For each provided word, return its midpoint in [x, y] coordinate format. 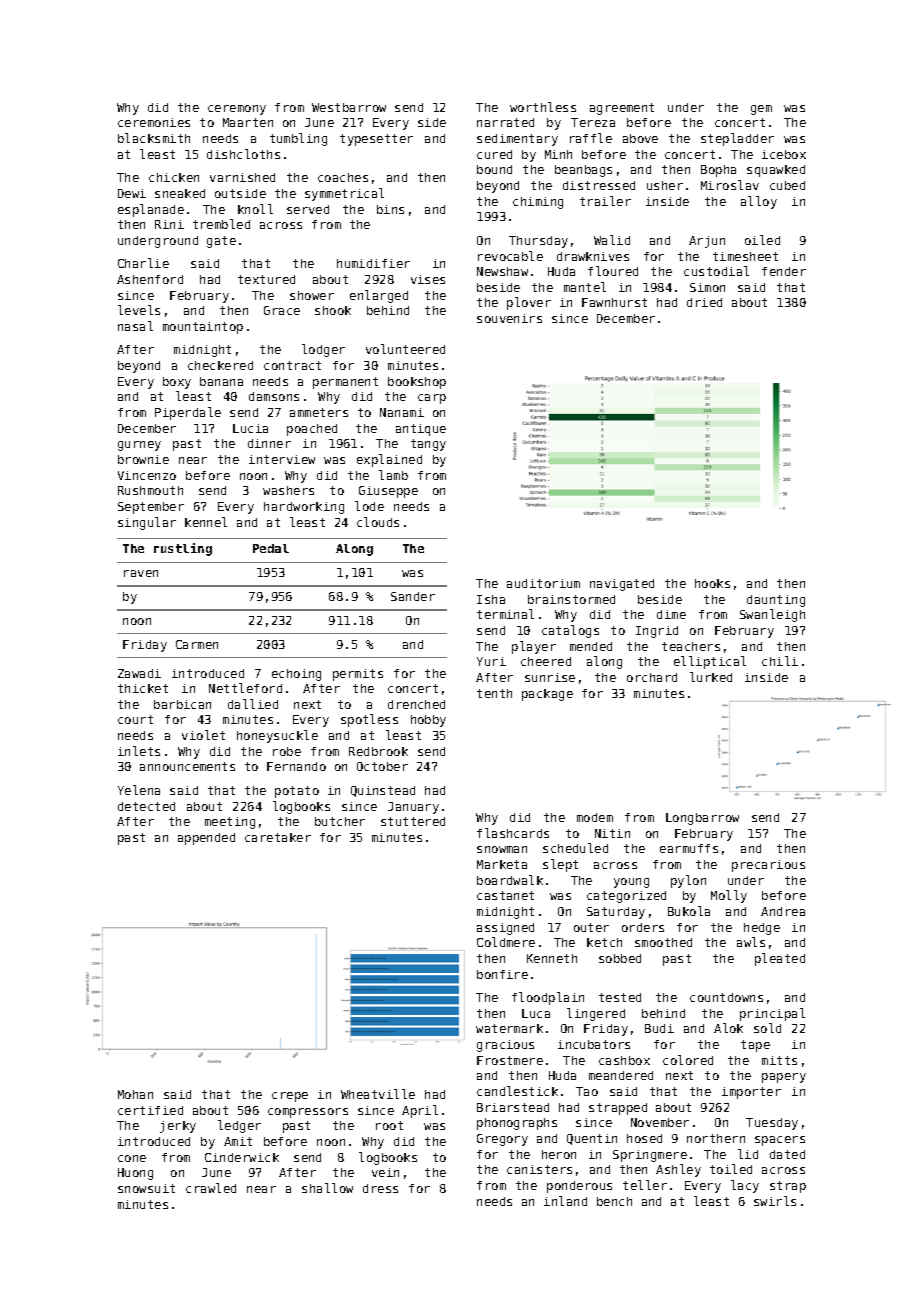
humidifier [373, 263]
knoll [255, 209]
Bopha [718, 171]
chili [780, 661]
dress [380, 1188]
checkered [220, 365]
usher [665, 185]
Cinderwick [242, 1157]
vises [428, 279]
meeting [230, 823]
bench [614, 1201]
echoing [296, 675]
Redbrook [378, 751]
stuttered [413, 821]
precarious [768, 866]
